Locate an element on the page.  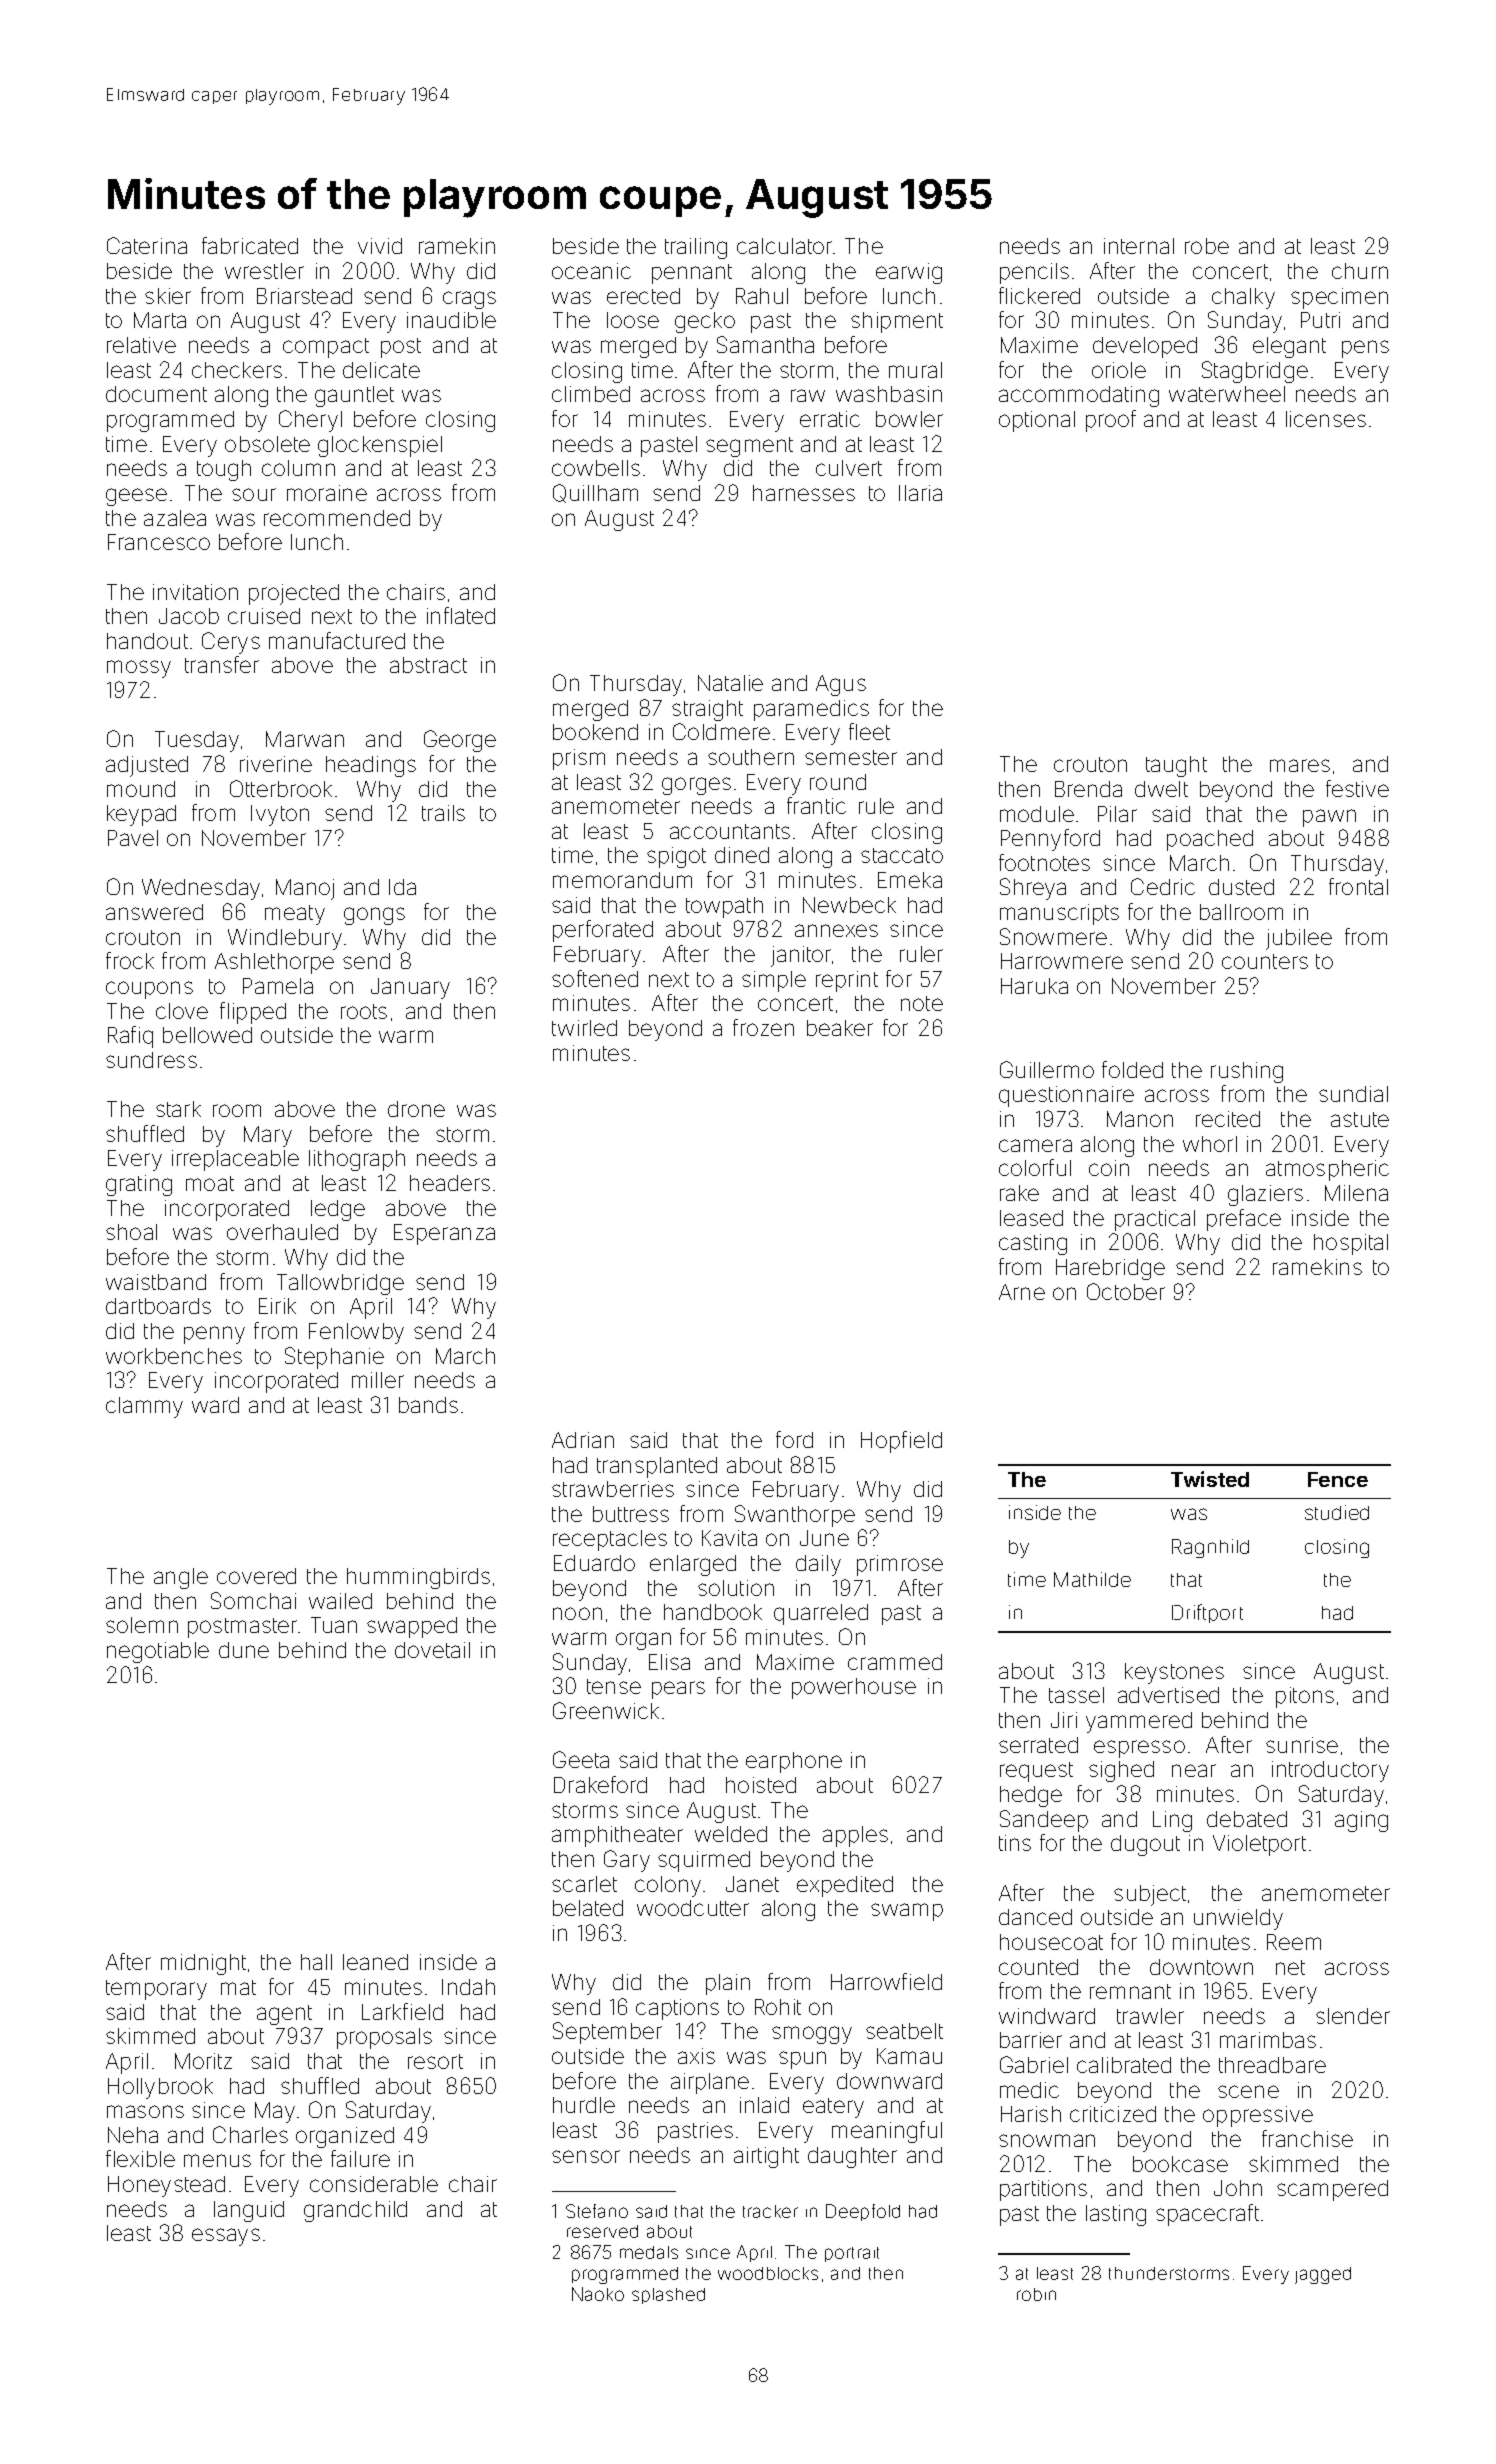
essays is located at coordinates (226, 2237).
